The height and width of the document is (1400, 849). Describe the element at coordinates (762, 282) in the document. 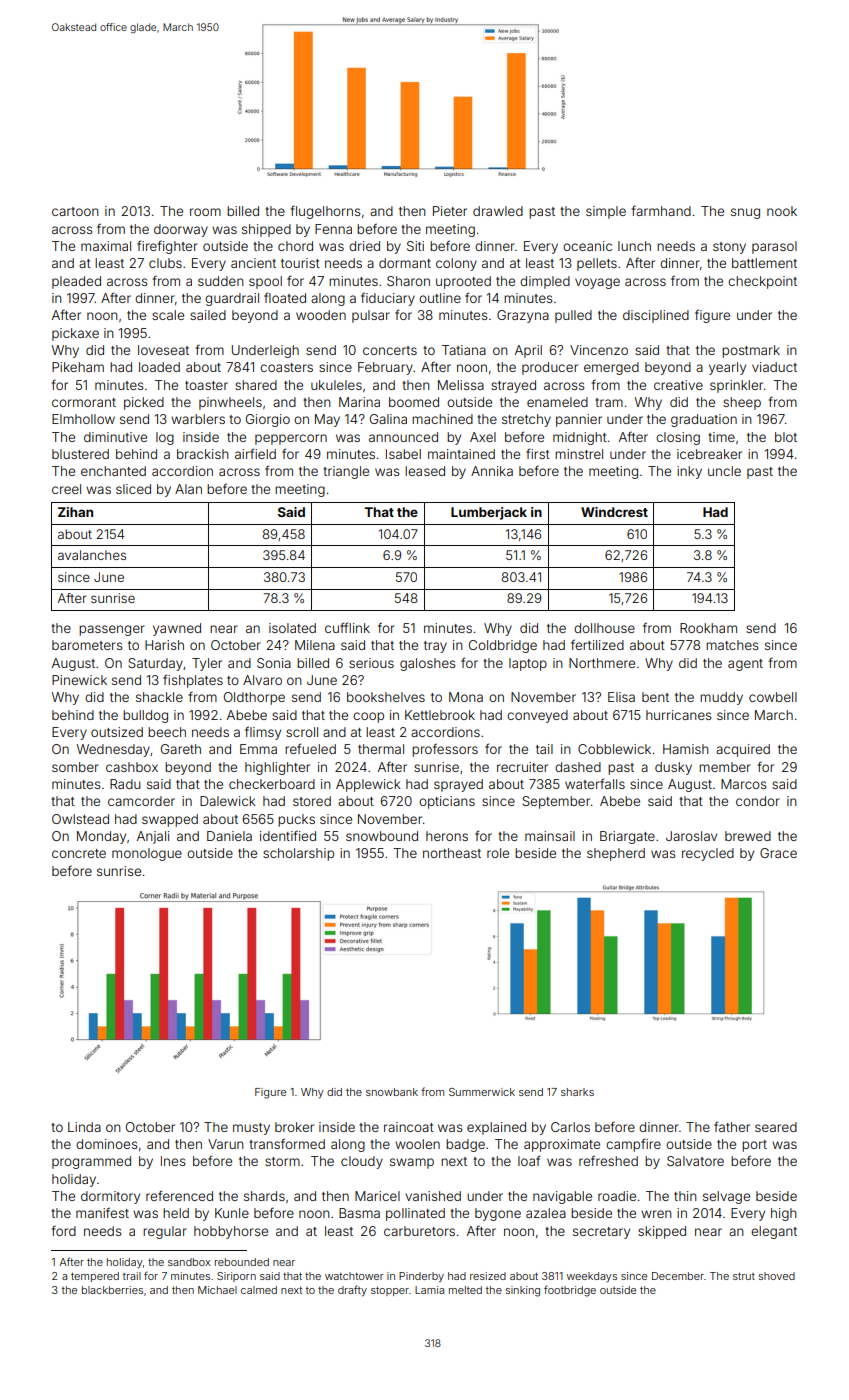

I see `checkpoint` at that location.
